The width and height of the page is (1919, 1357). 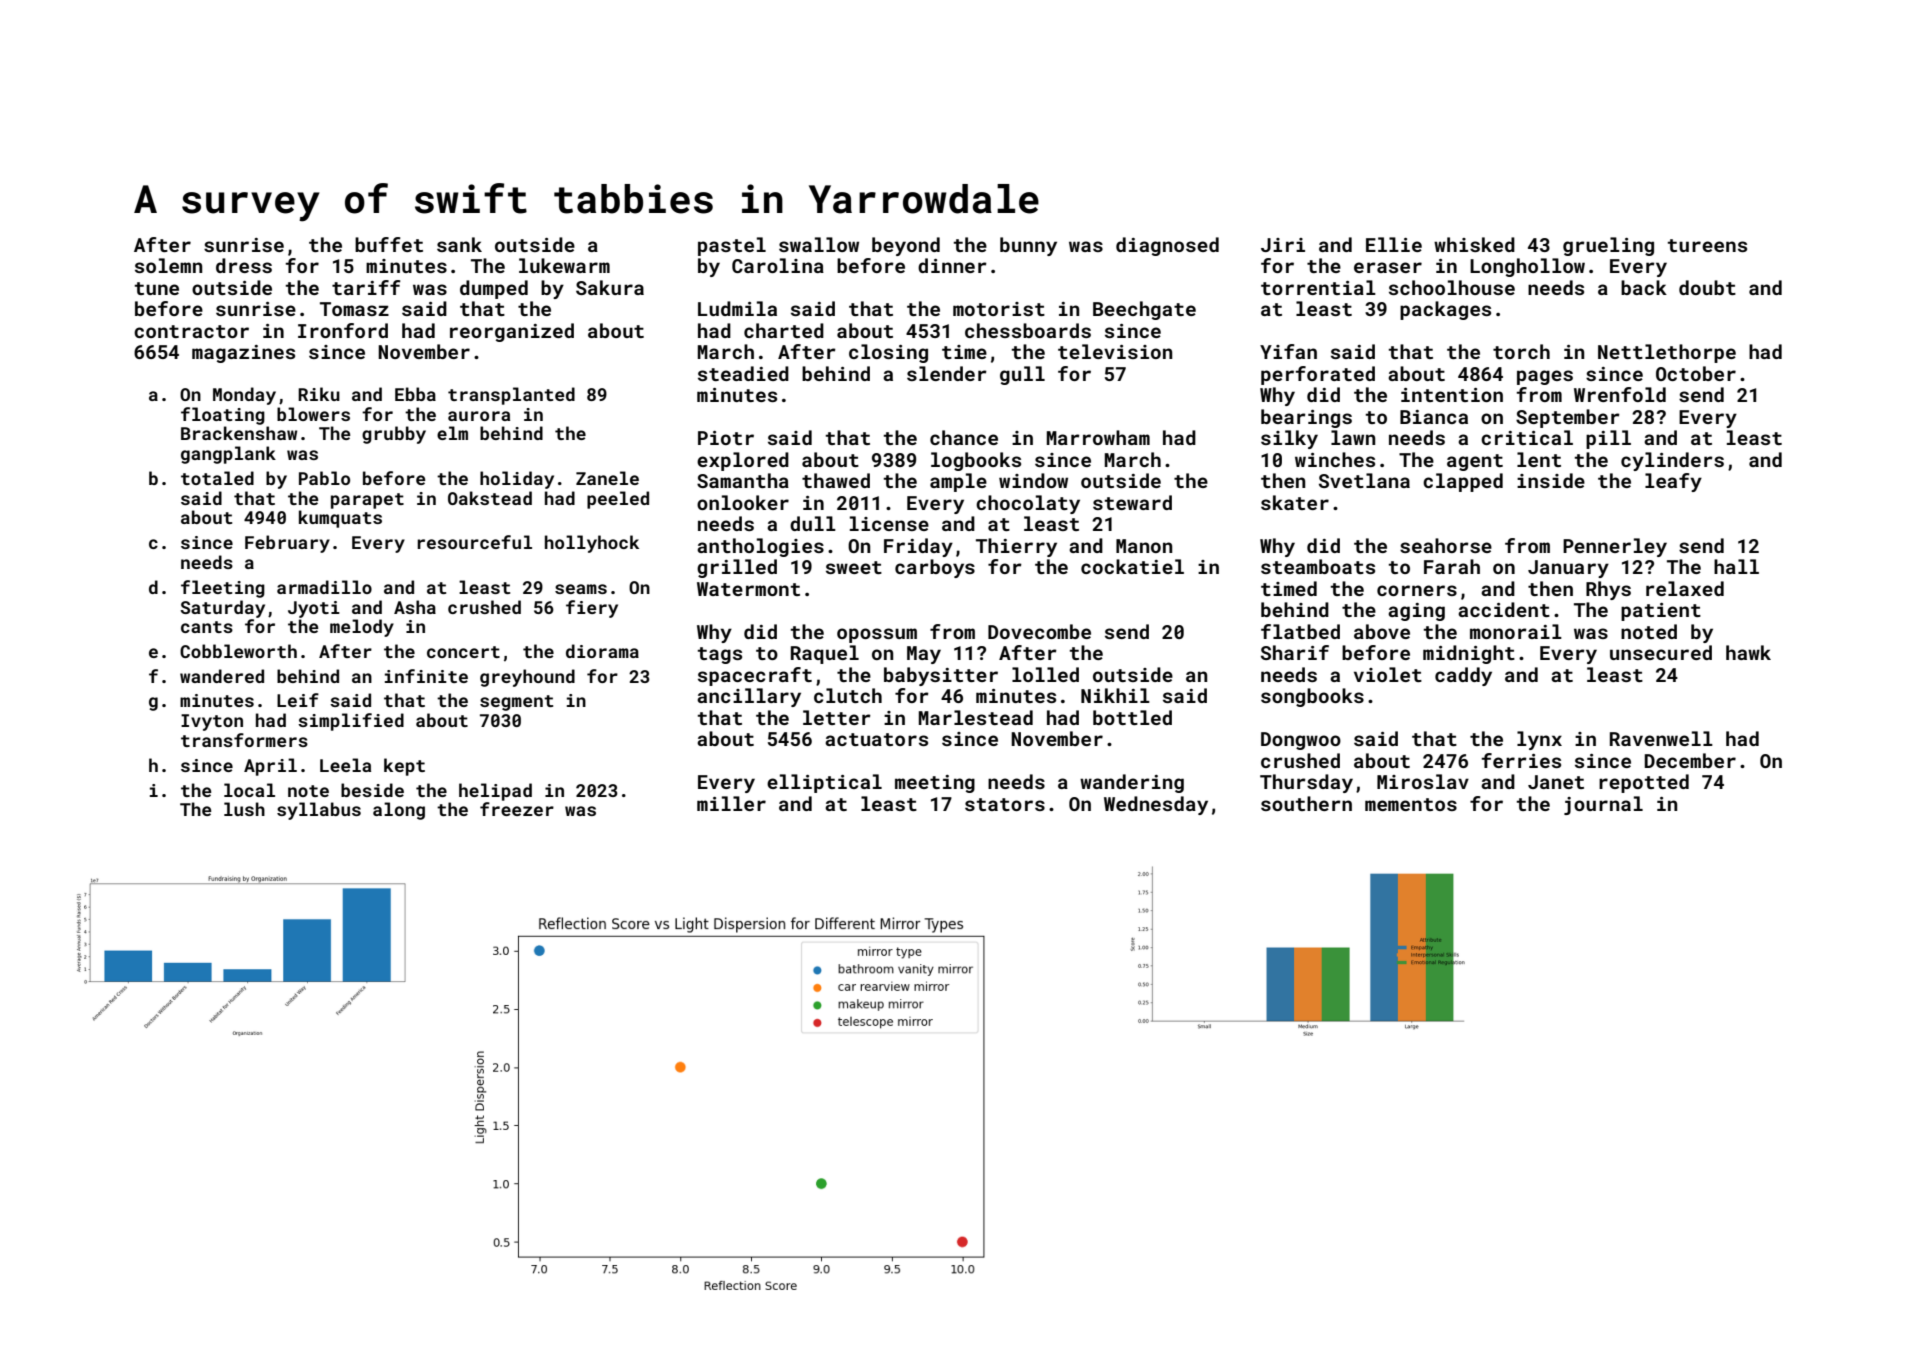 What do you see at coordinates (1615, 547) in the page?
I see `Pennerley` at bounding box center [1615, 547].
